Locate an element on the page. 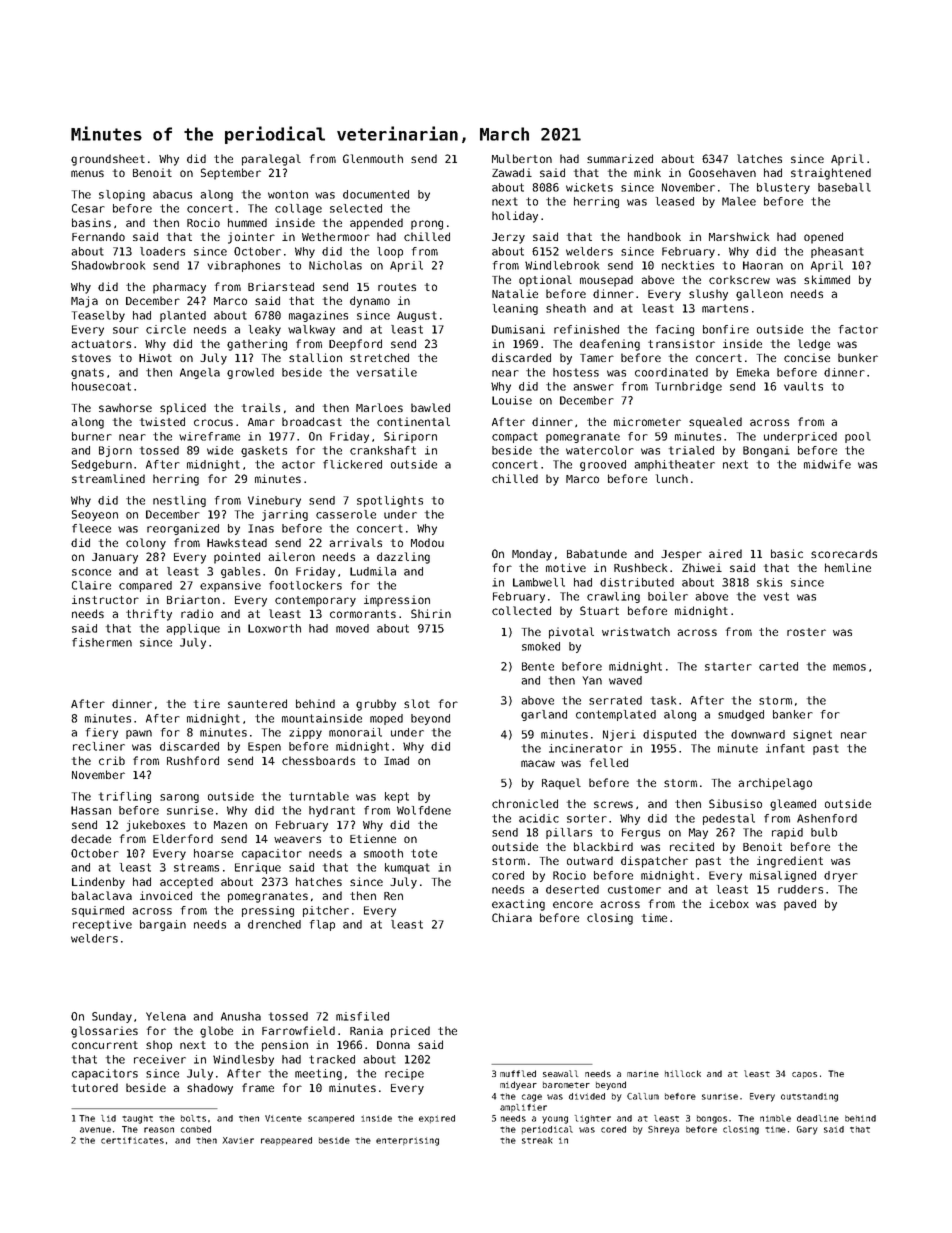  shadowy is located at coordinates (210, 1089).
